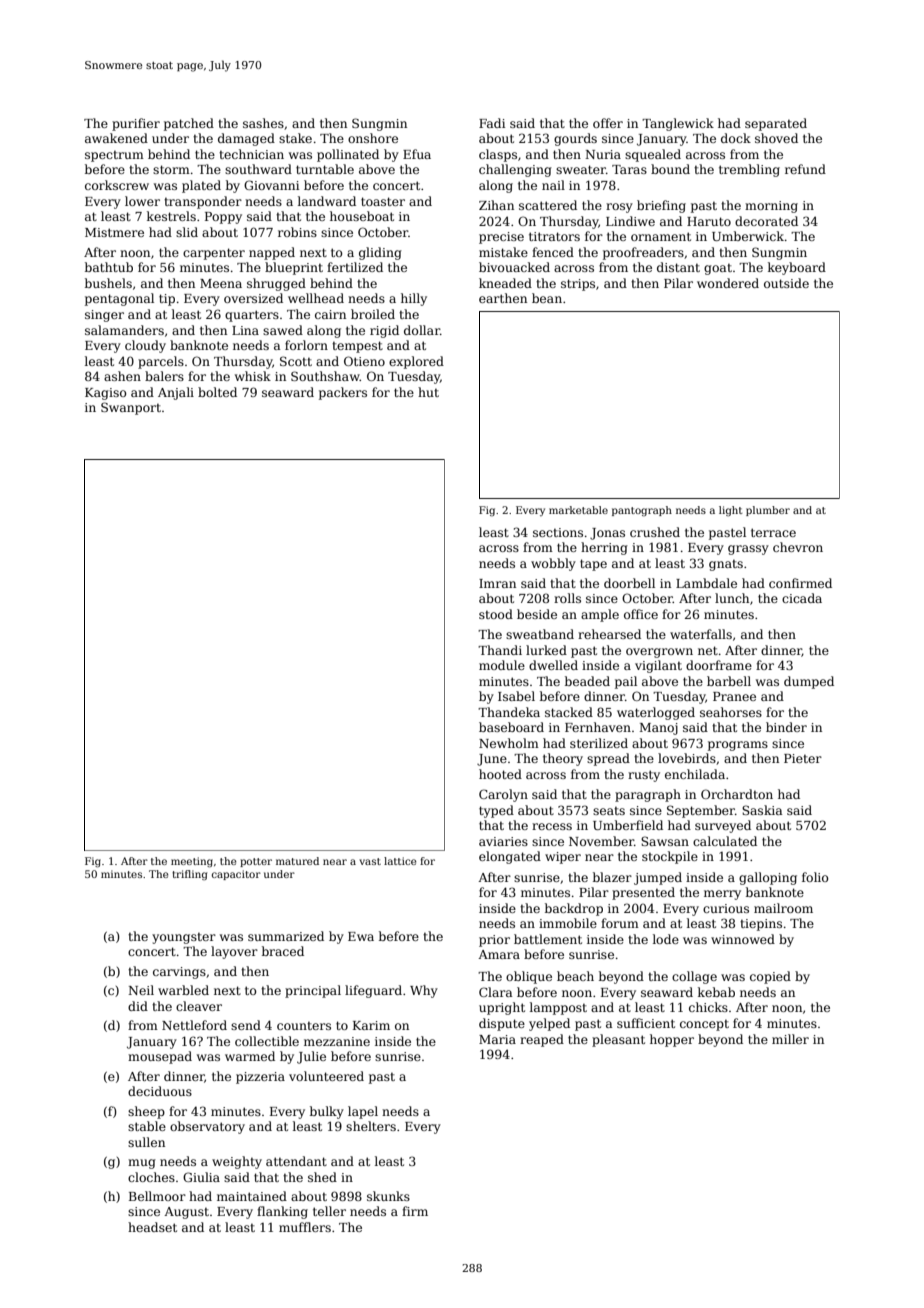  I want to click on lower, so click(142, 201).
